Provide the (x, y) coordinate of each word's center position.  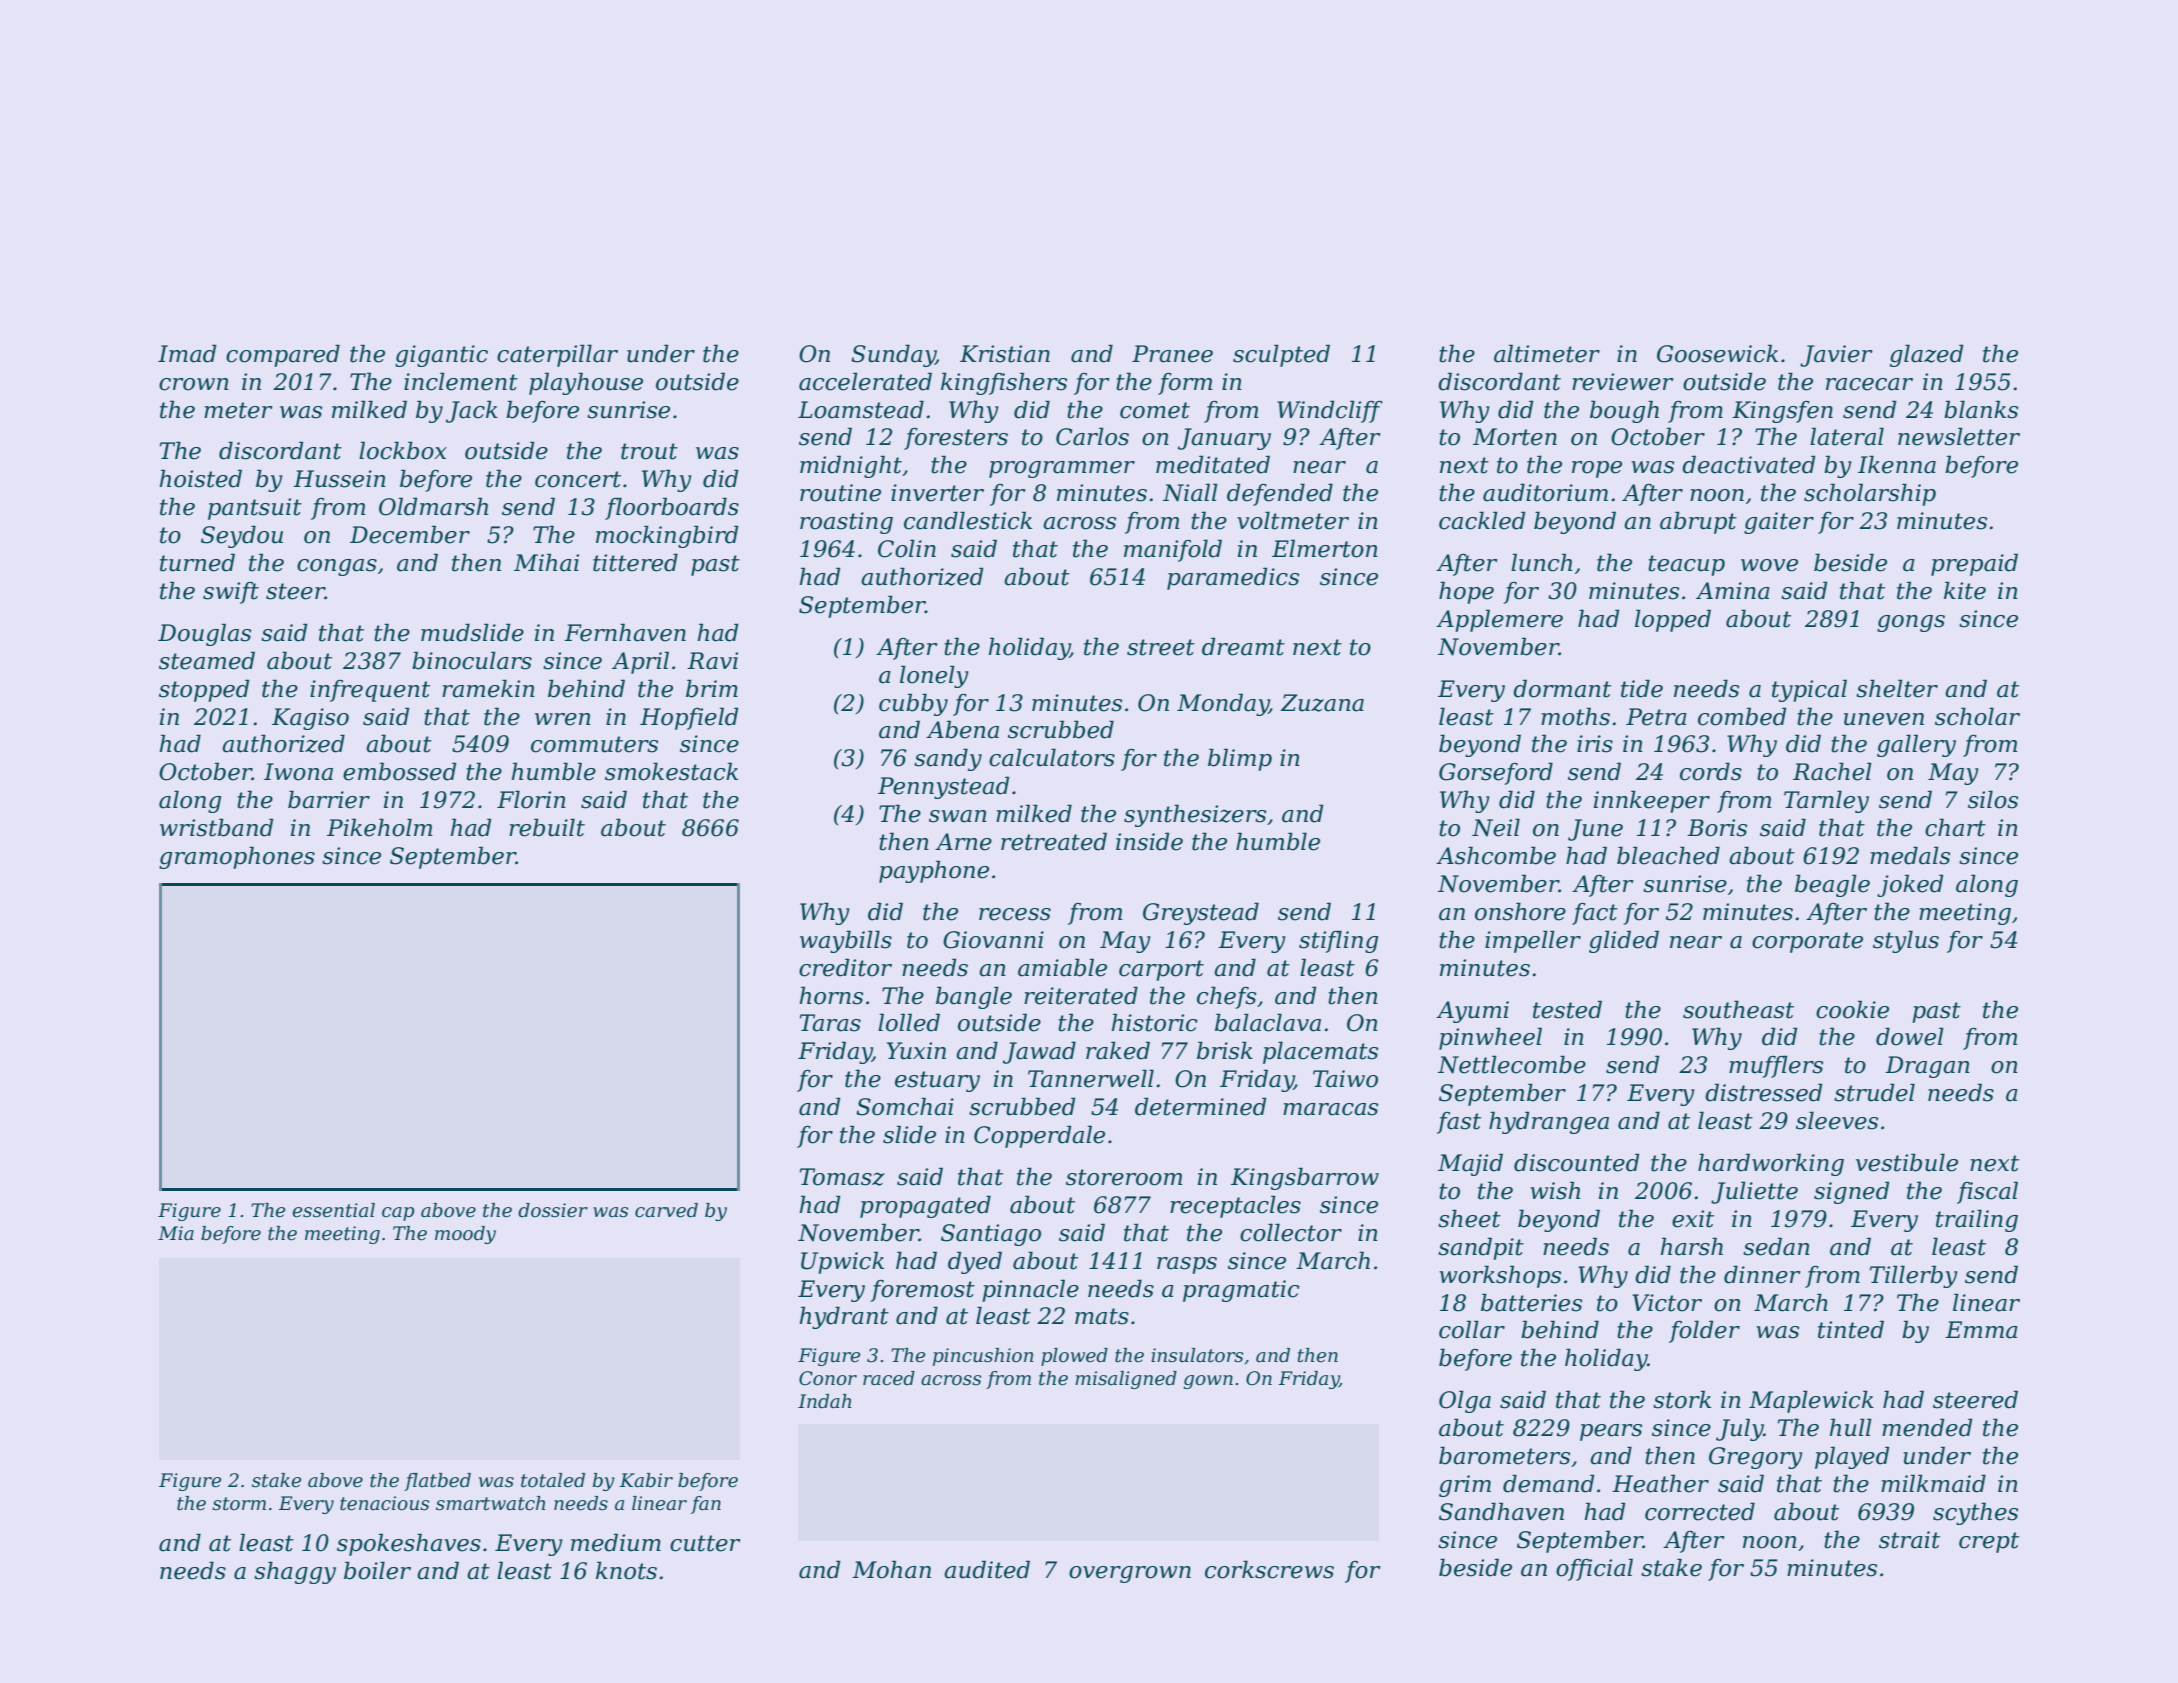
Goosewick (1717, 353)
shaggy (295, 1572)
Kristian (1005, 354)
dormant (1562, 688)
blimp (1240, 759)
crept (1989, 1542)
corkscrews (1269, 1569)
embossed (399, 771)
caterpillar (557, 355)
